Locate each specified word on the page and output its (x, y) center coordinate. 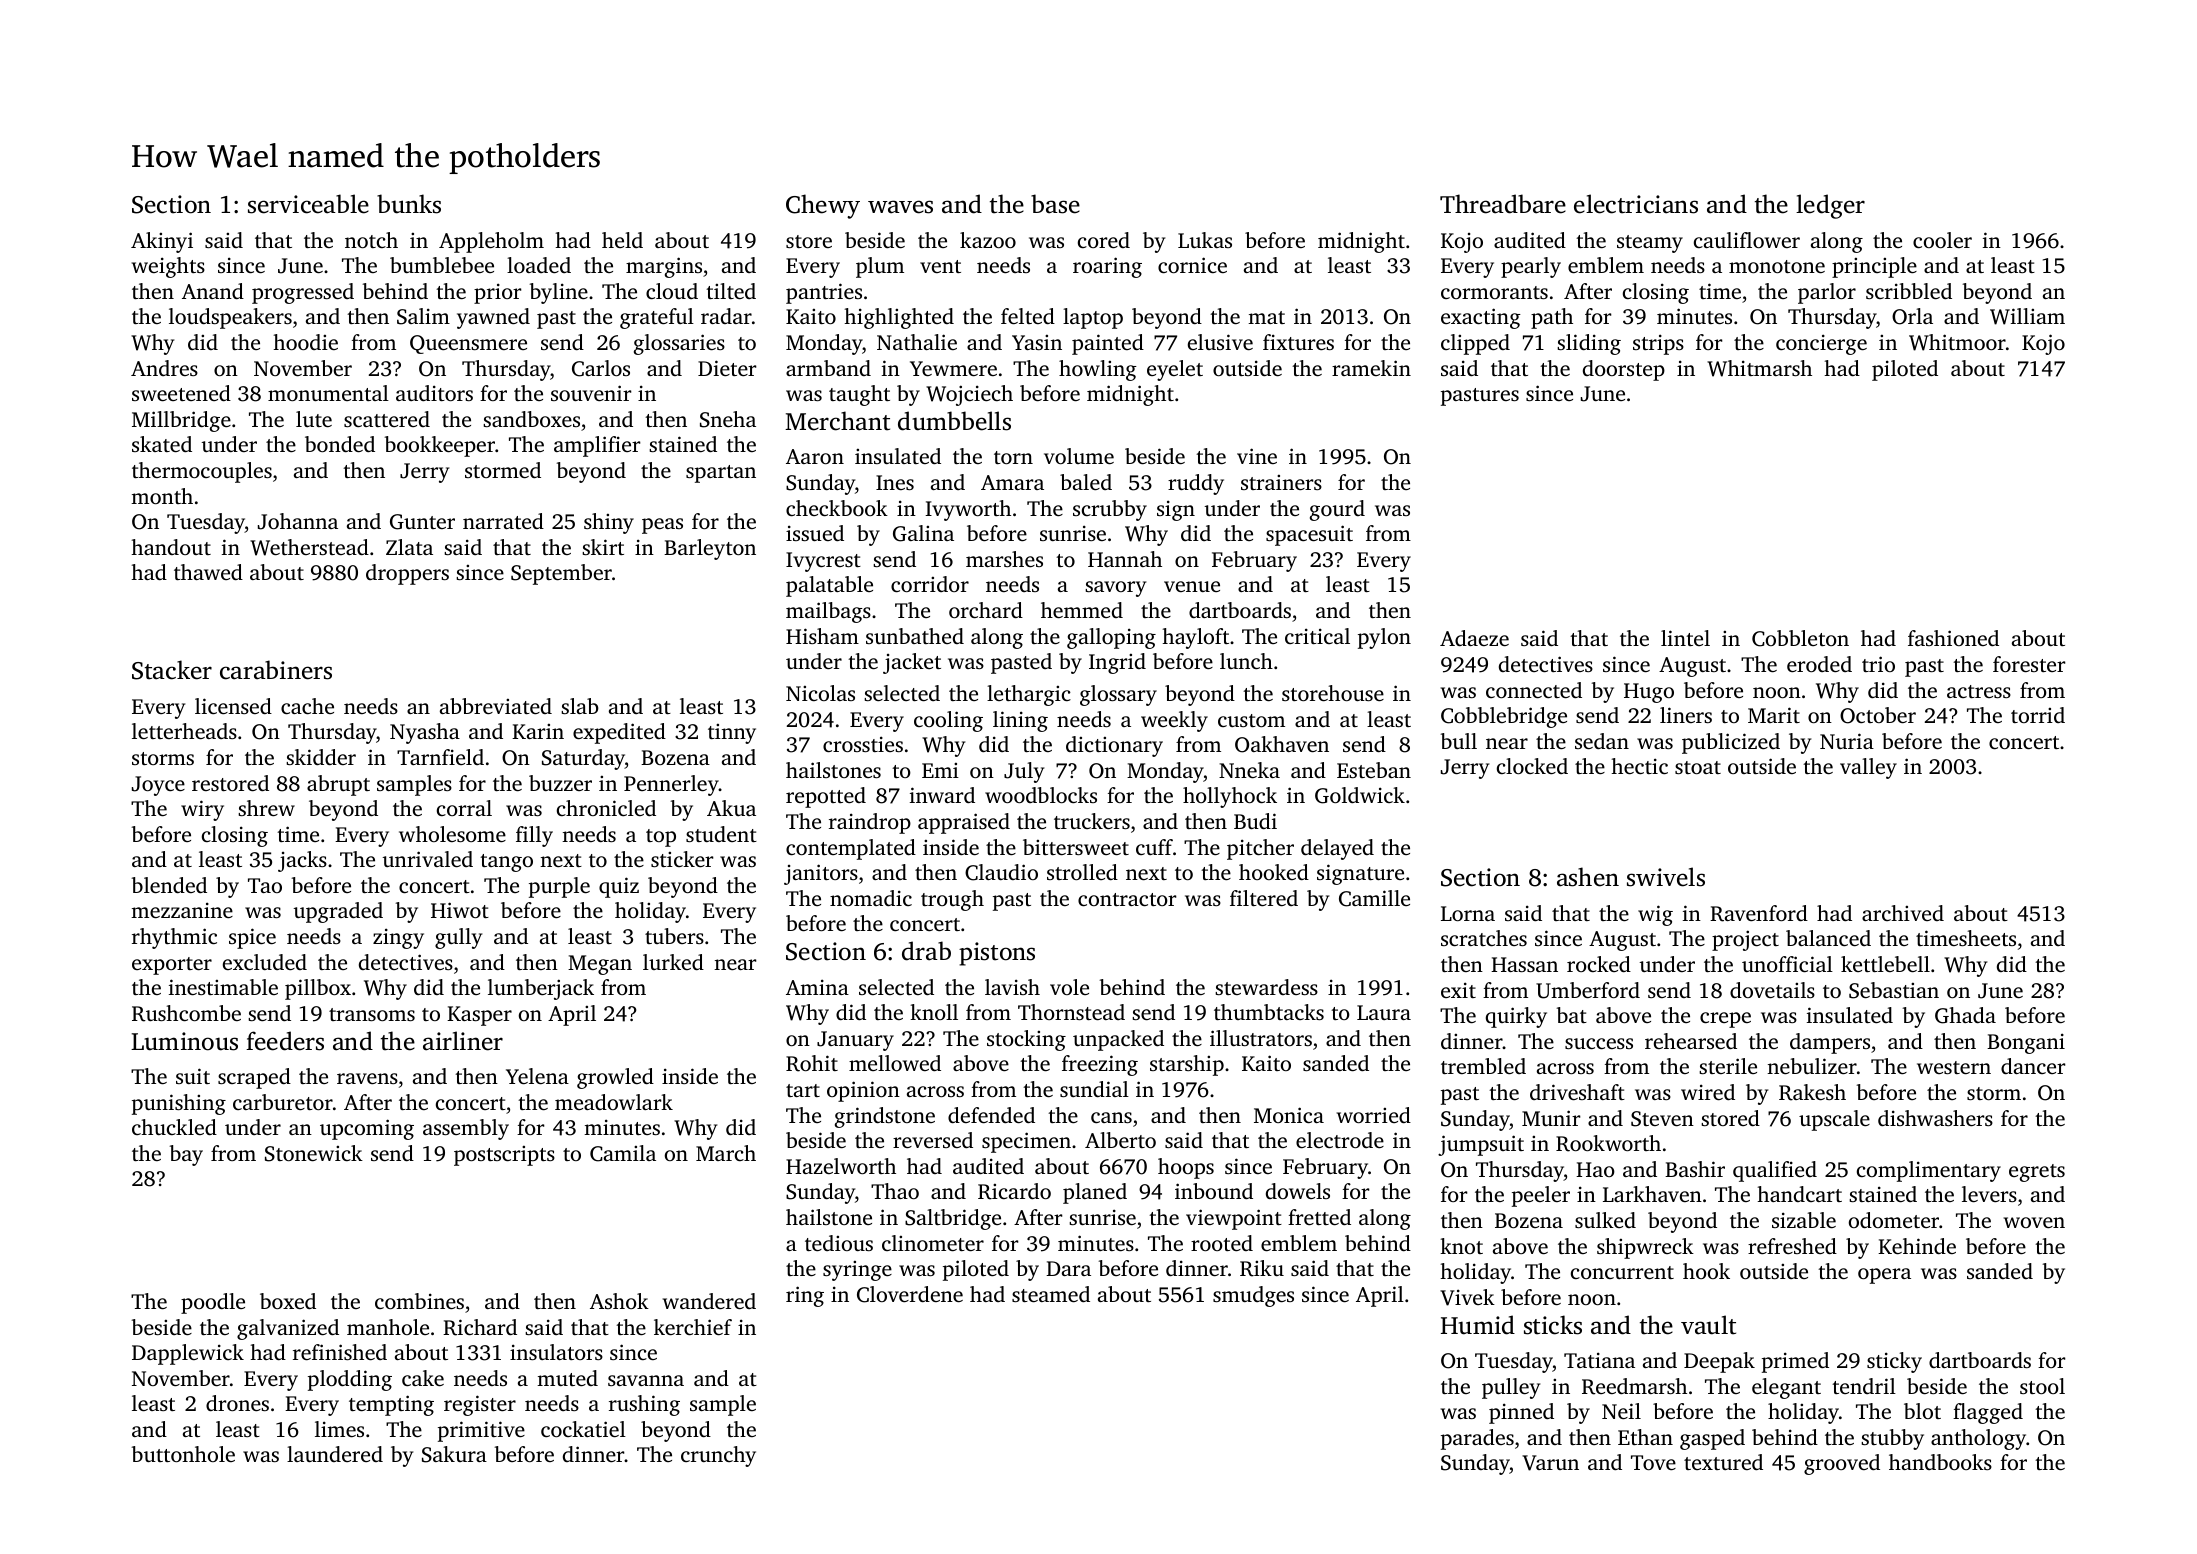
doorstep (1624, 370)
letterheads (184, 731)
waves (900, 207)
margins (664, 267)
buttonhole (183, 1454)
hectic (1640, 766)
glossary (1118, 695)
